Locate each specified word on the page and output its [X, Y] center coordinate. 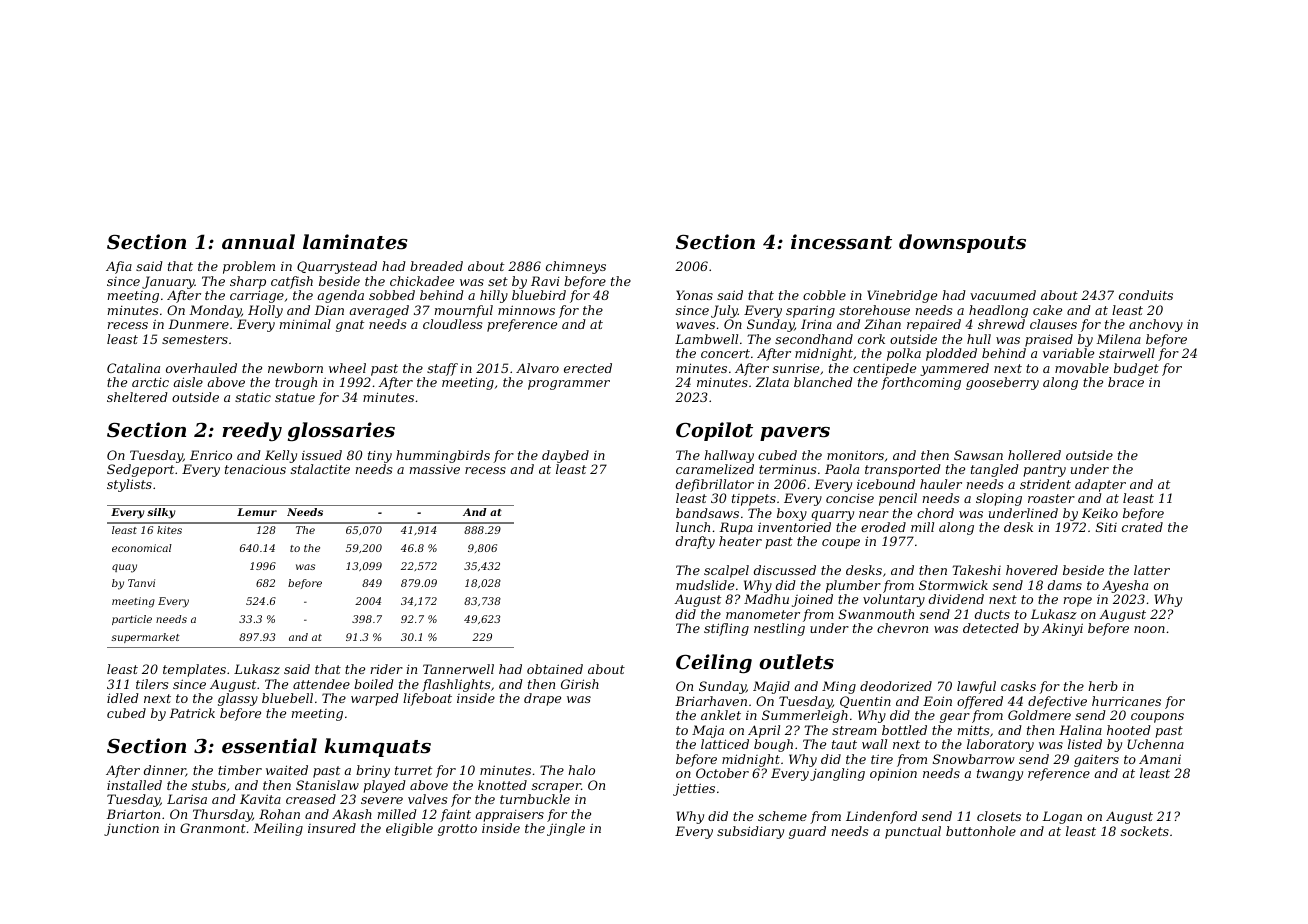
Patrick [192, 713]
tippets [754, 500]
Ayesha [1125, 586]
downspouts [962, 243]
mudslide [705, 585]
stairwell [1127, 353]
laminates [355, 241]
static [253, 397]
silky [161, 513]
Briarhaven [711, 701]
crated [1142, 527]
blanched [823, 382]
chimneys [576, 267]
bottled [904, 730]
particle [132, 620]
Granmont [213, 828]
